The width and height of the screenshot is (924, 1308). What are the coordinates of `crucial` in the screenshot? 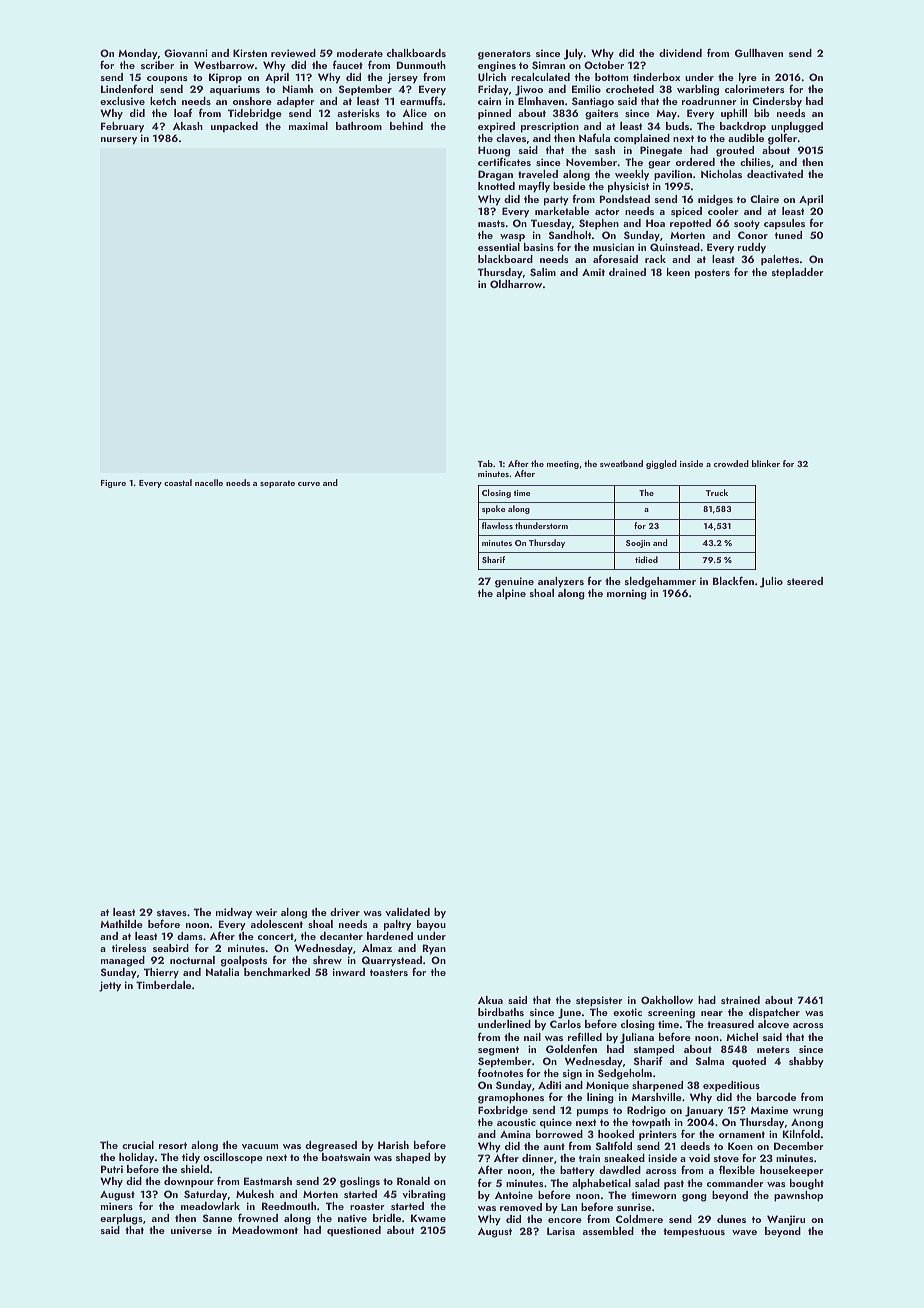 It's located at (138, 1145).
